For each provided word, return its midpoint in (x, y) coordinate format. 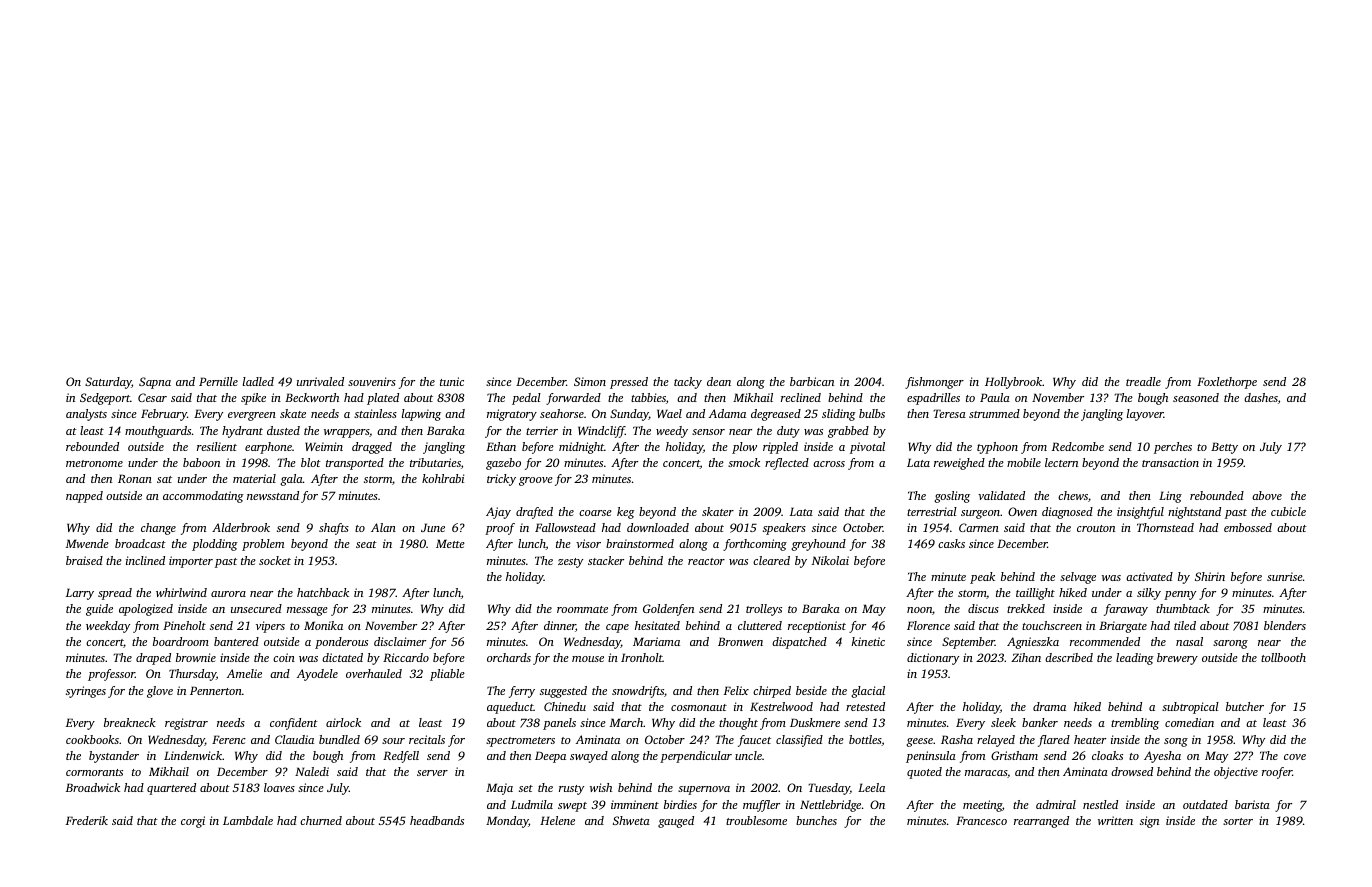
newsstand (273, 495)
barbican (812, 381)
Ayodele (317, 675)
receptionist (817, 627)
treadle (1143, 381)
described (1069, 657)
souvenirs (372, 381)
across (829, 464)
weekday (108, 627)
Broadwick (93, 787)
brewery (1177, 659)
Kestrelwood (781, 706)
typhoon (997, 448)
